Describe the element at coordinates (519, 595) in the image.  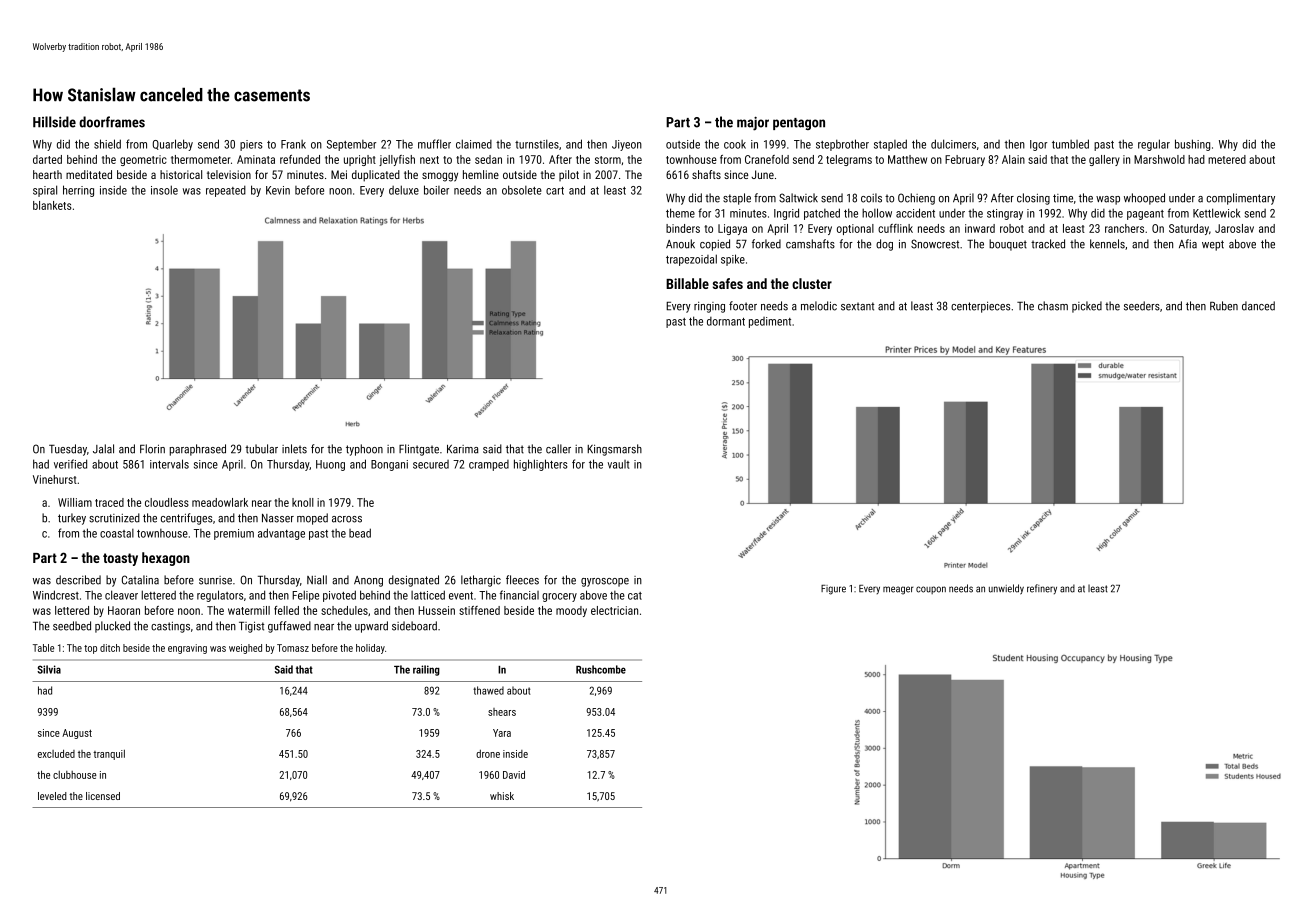
I see `financial` at that location.
